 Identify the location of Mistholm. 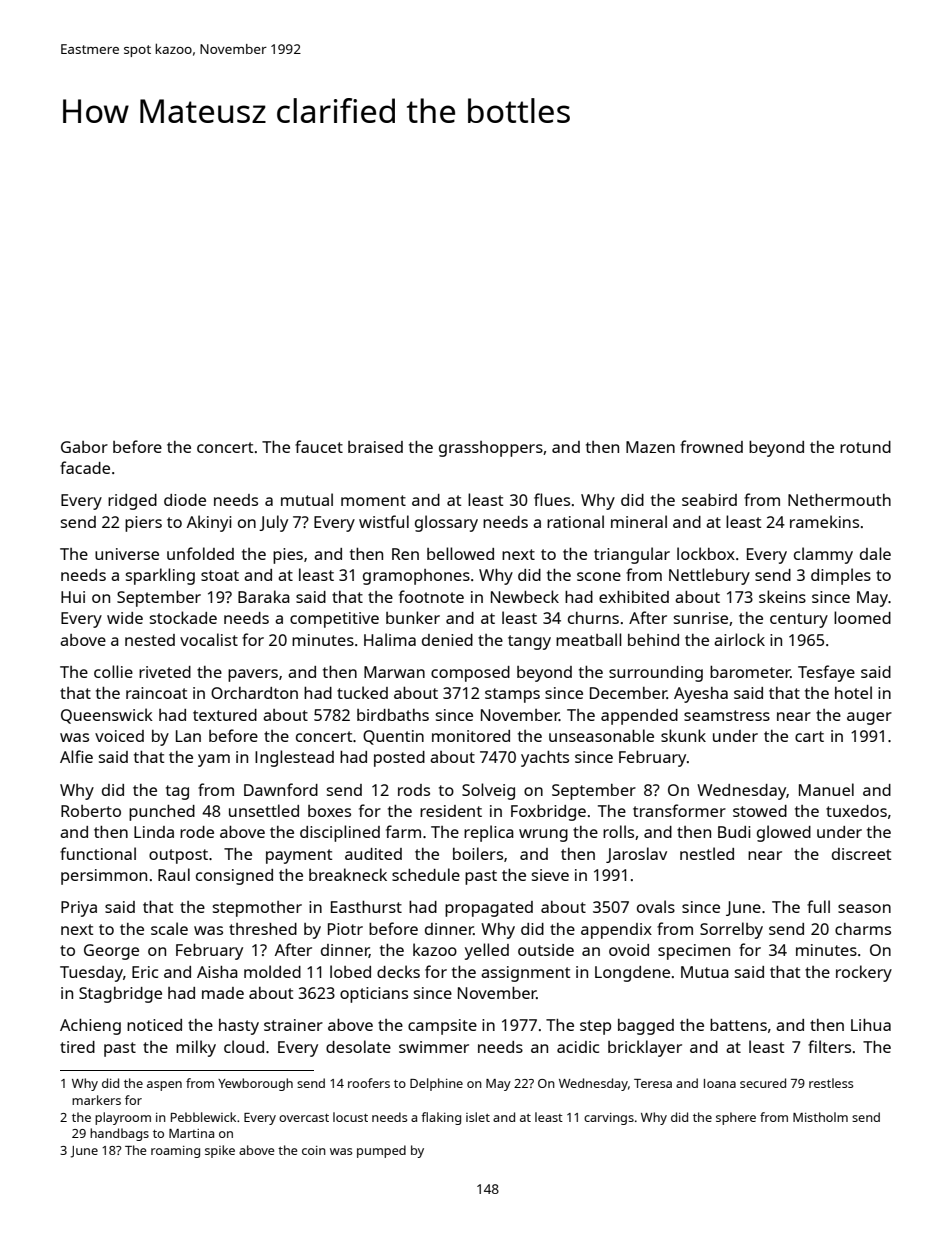
(820, 1117).
